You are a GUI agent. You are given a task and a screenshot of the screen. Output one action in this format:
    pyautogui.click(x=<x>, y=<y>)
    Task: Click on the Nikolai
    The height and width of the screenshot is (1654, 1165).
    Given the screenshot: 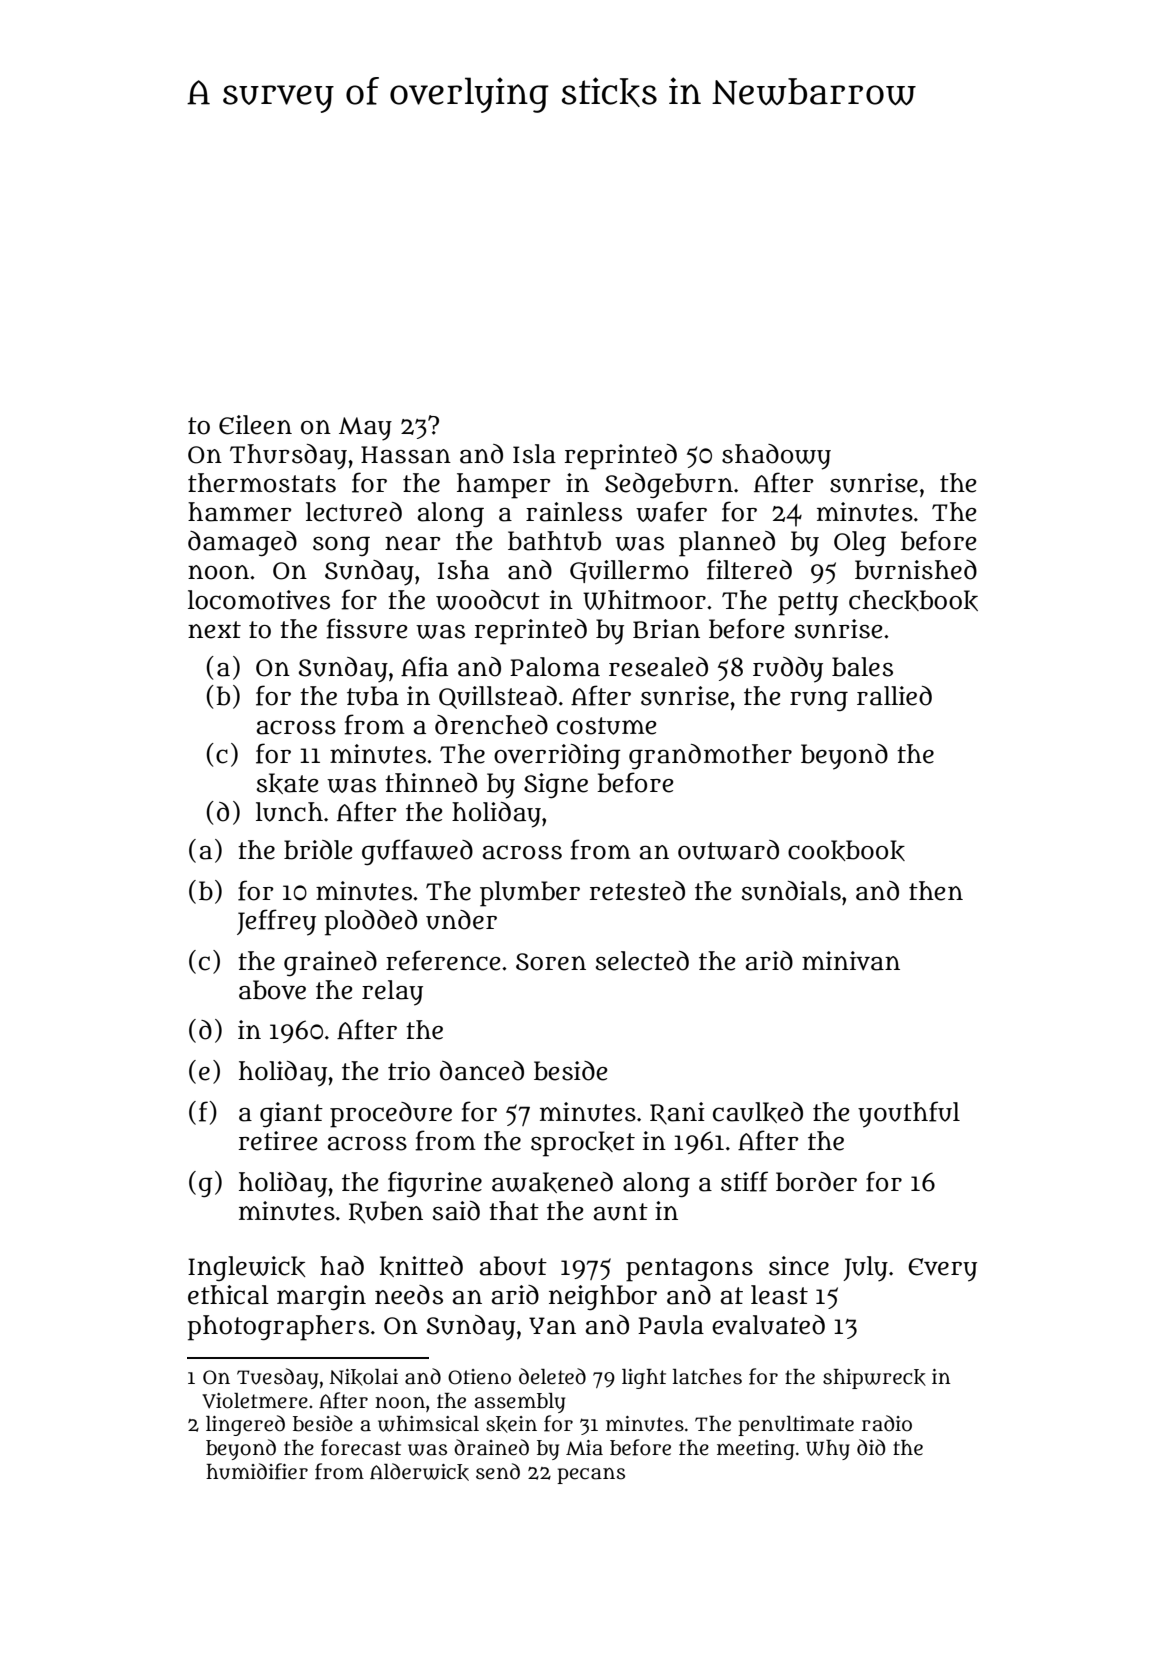 What is the action you would take?
    pyautogui.click(x=363, y=1377)
